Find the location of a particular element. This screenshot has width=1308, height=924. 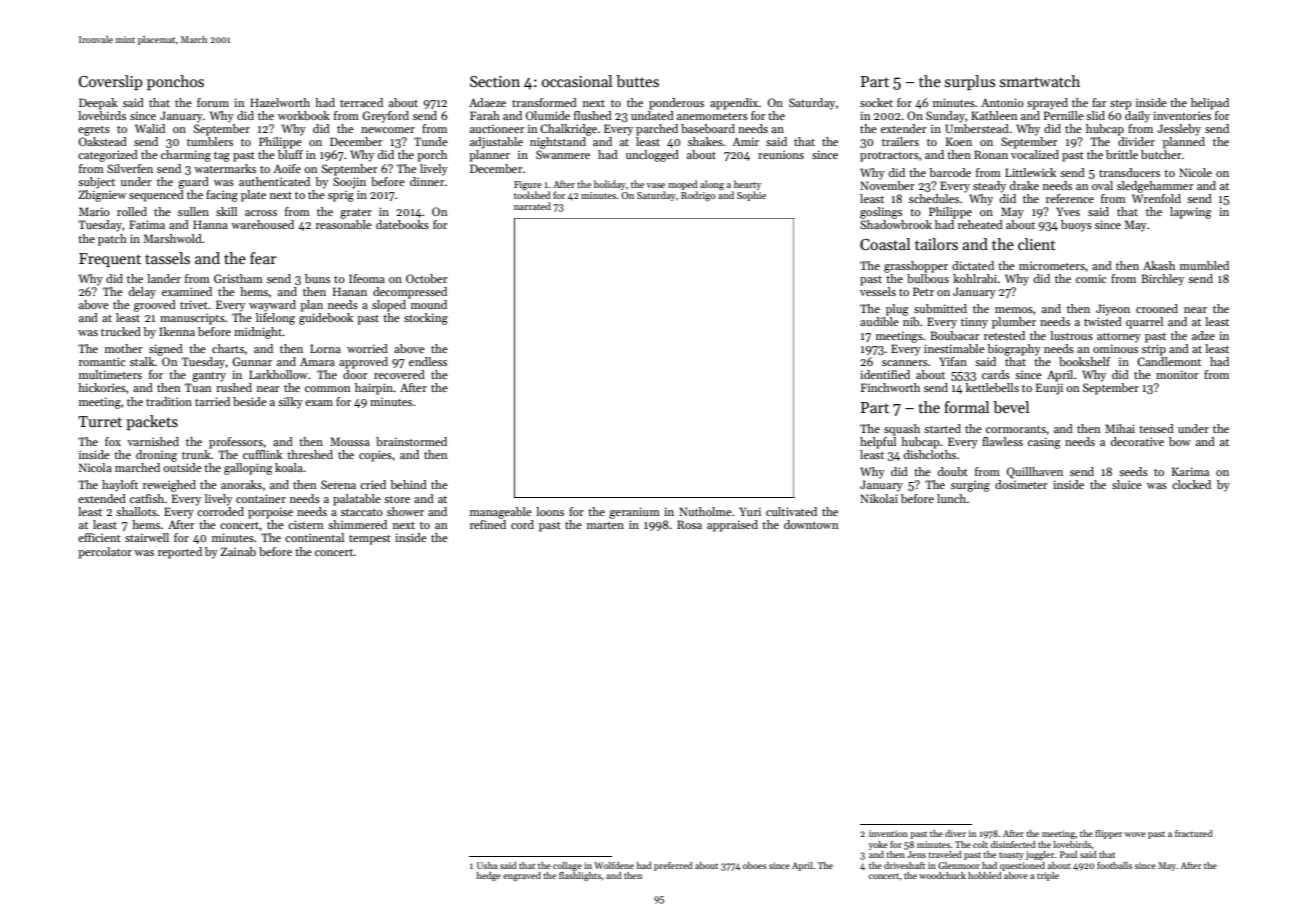

cultivated is located at coordinates (791, 511).
